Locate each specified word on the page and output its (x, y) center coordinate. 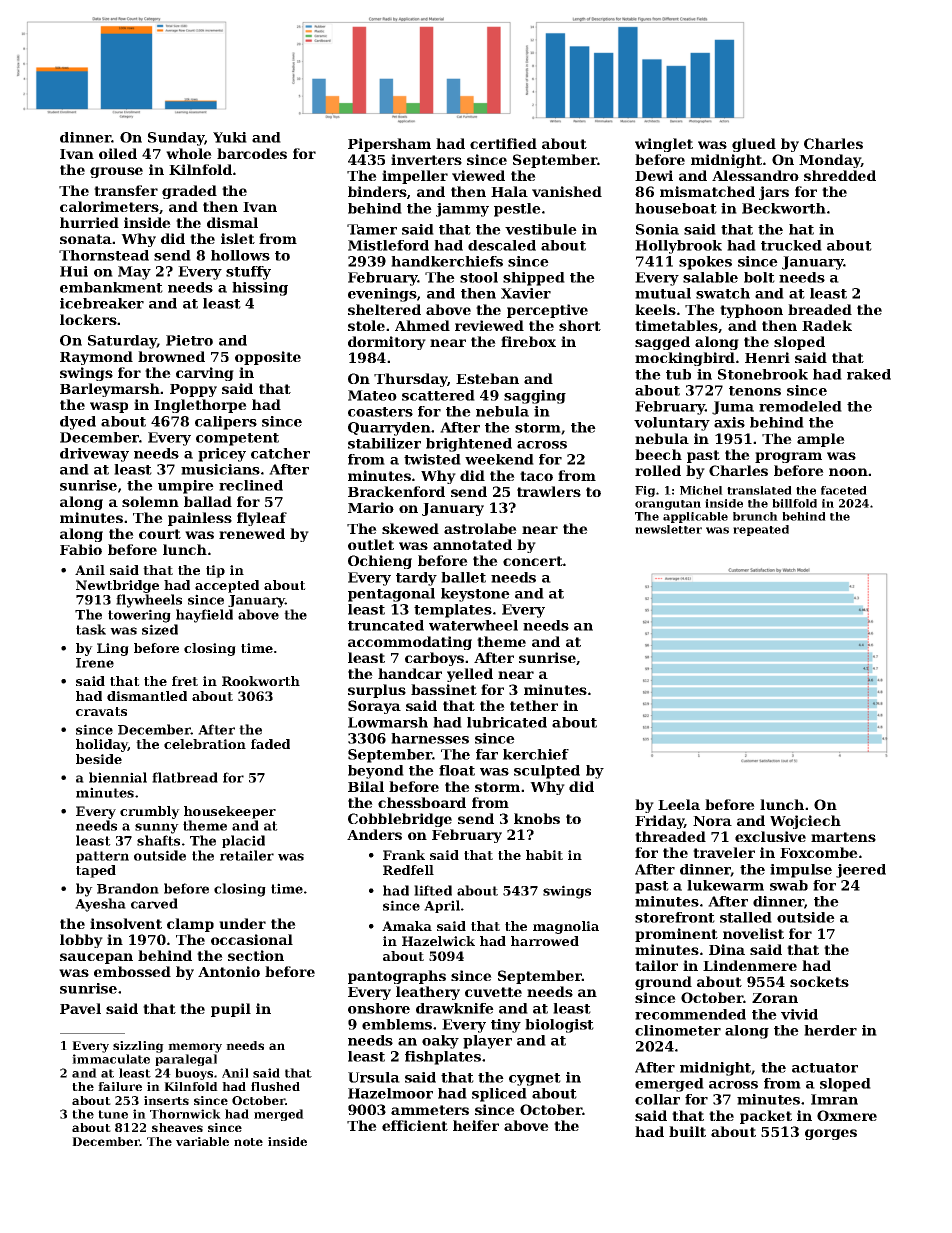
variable (202, 1141)
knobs (537, 818)
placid (243, 841)
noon (848, 472)
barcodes (252, 153)
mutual (663, 293)
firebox (528, 341)
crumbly (150, 812)
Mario (371, 507)
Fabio (81, 549)
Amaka (407, 926)
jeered (861, 871)
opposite (268, 358)
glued (754, 145)
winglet (664, 145)
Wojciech (805, 822)
